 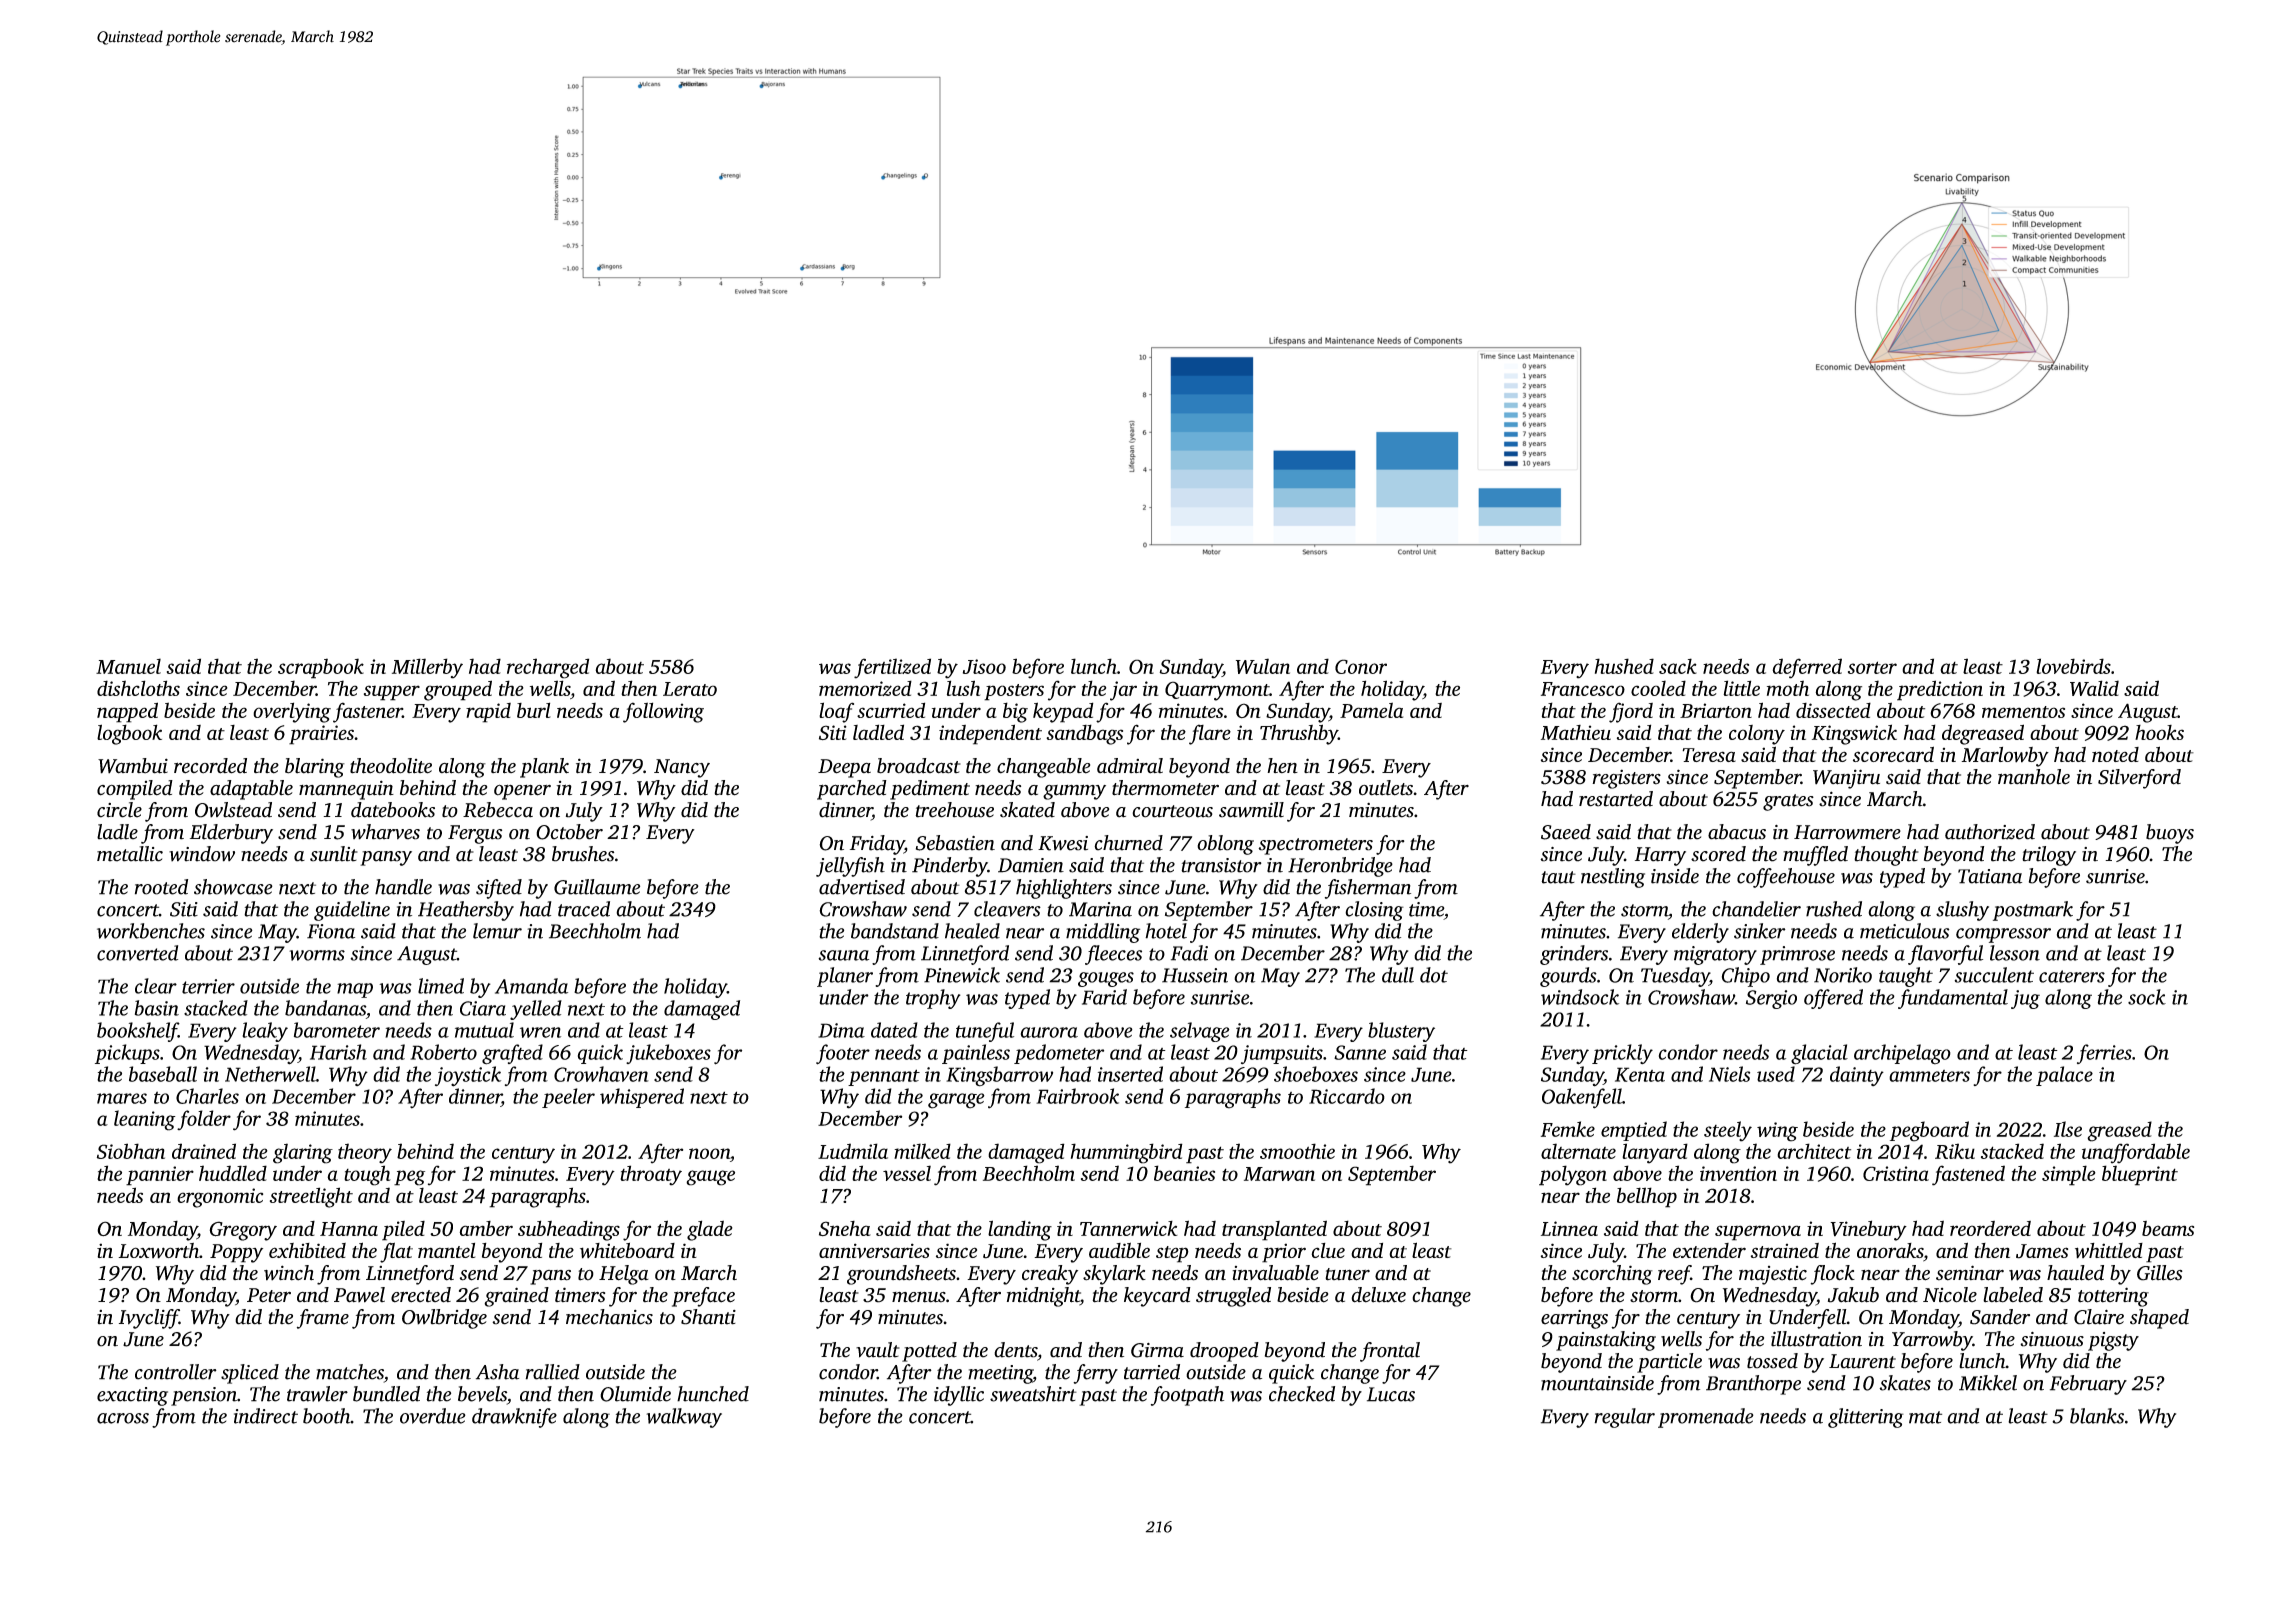 I want to click on deluxe, so click(x=1378, y=1295).
